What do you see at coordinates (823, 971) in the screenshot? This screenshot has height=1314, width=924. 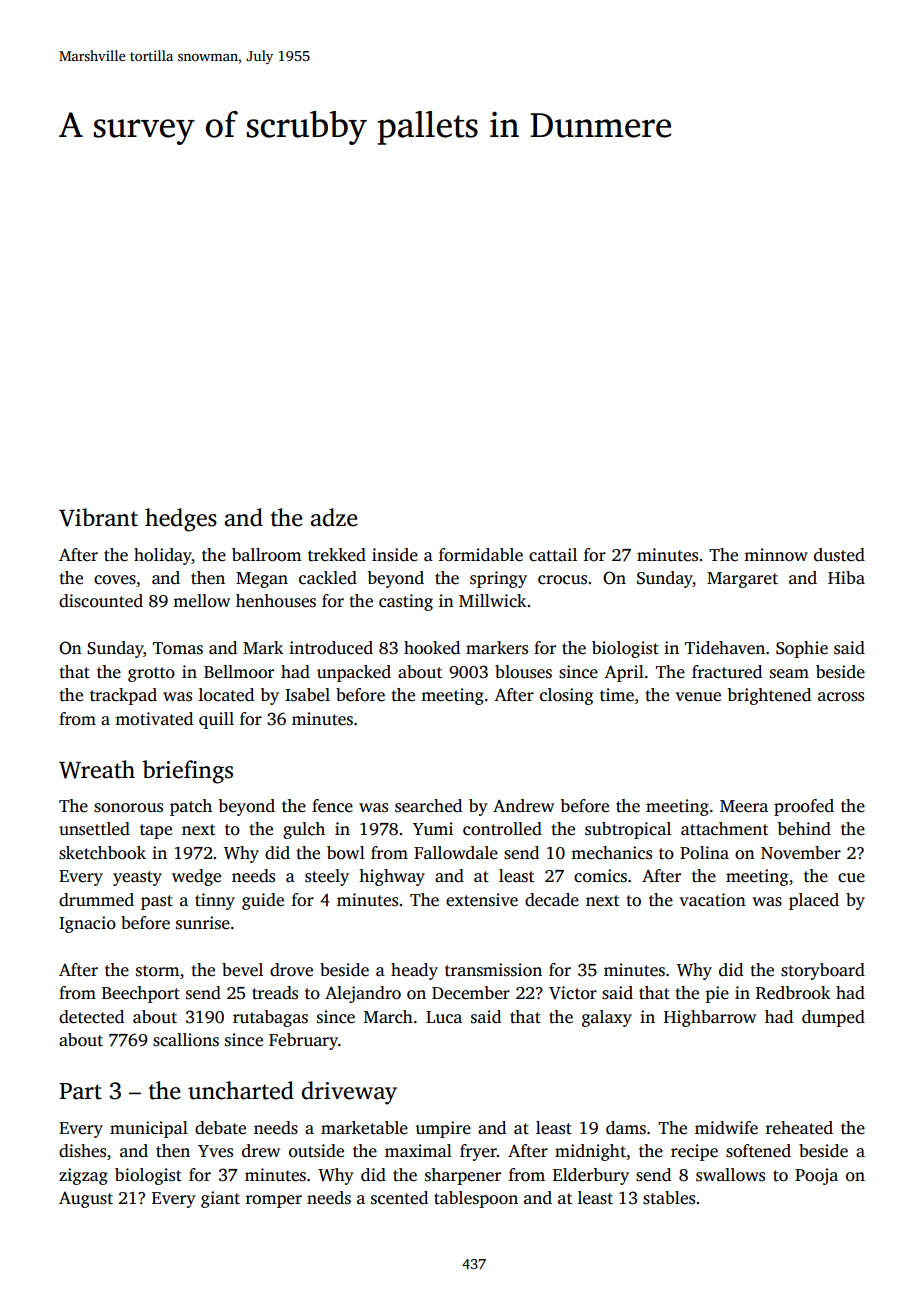 I see `storyboard` at bounding box center [823, 971].
